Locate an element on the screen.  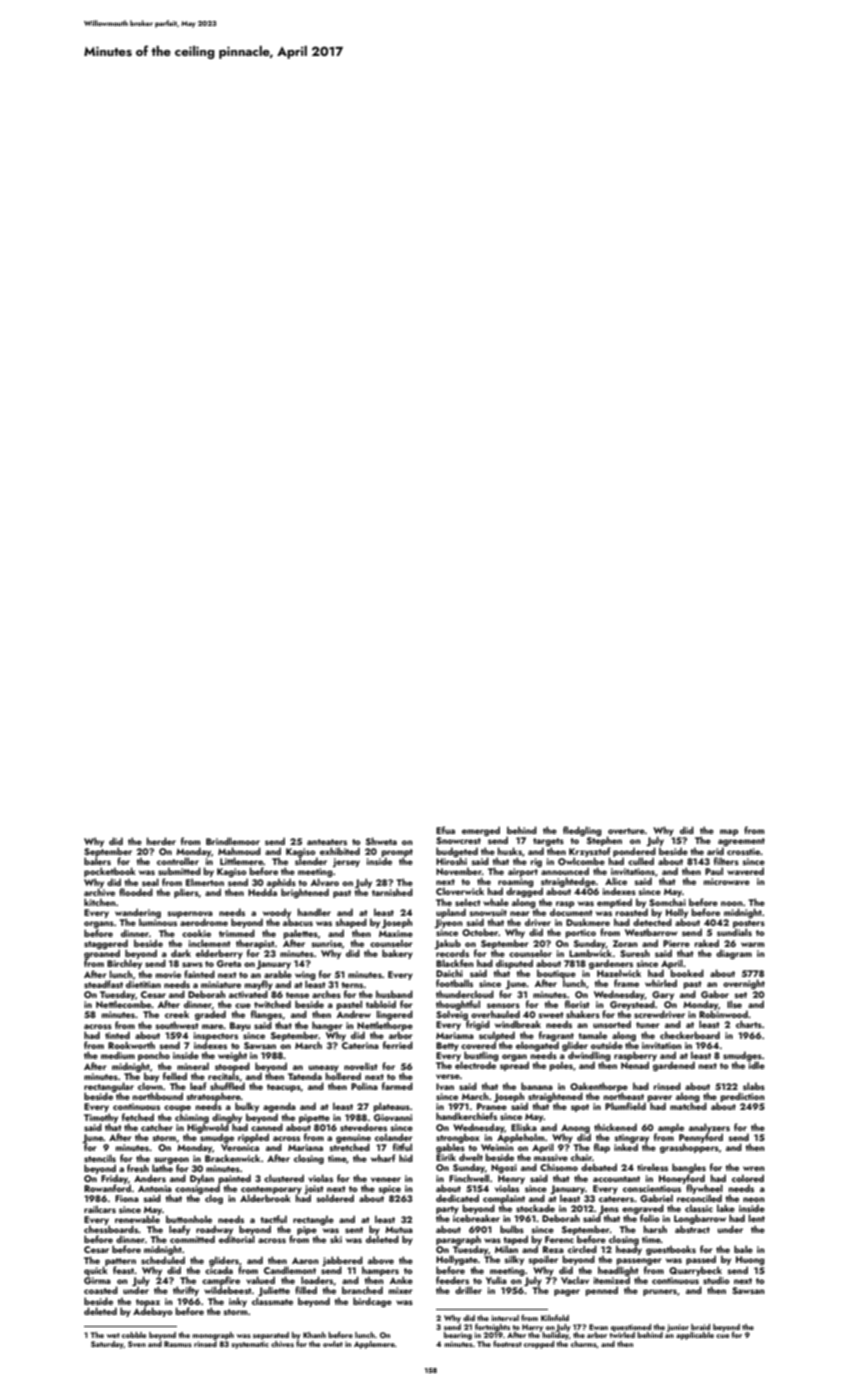
herder is located at coordinates (161, 841).
